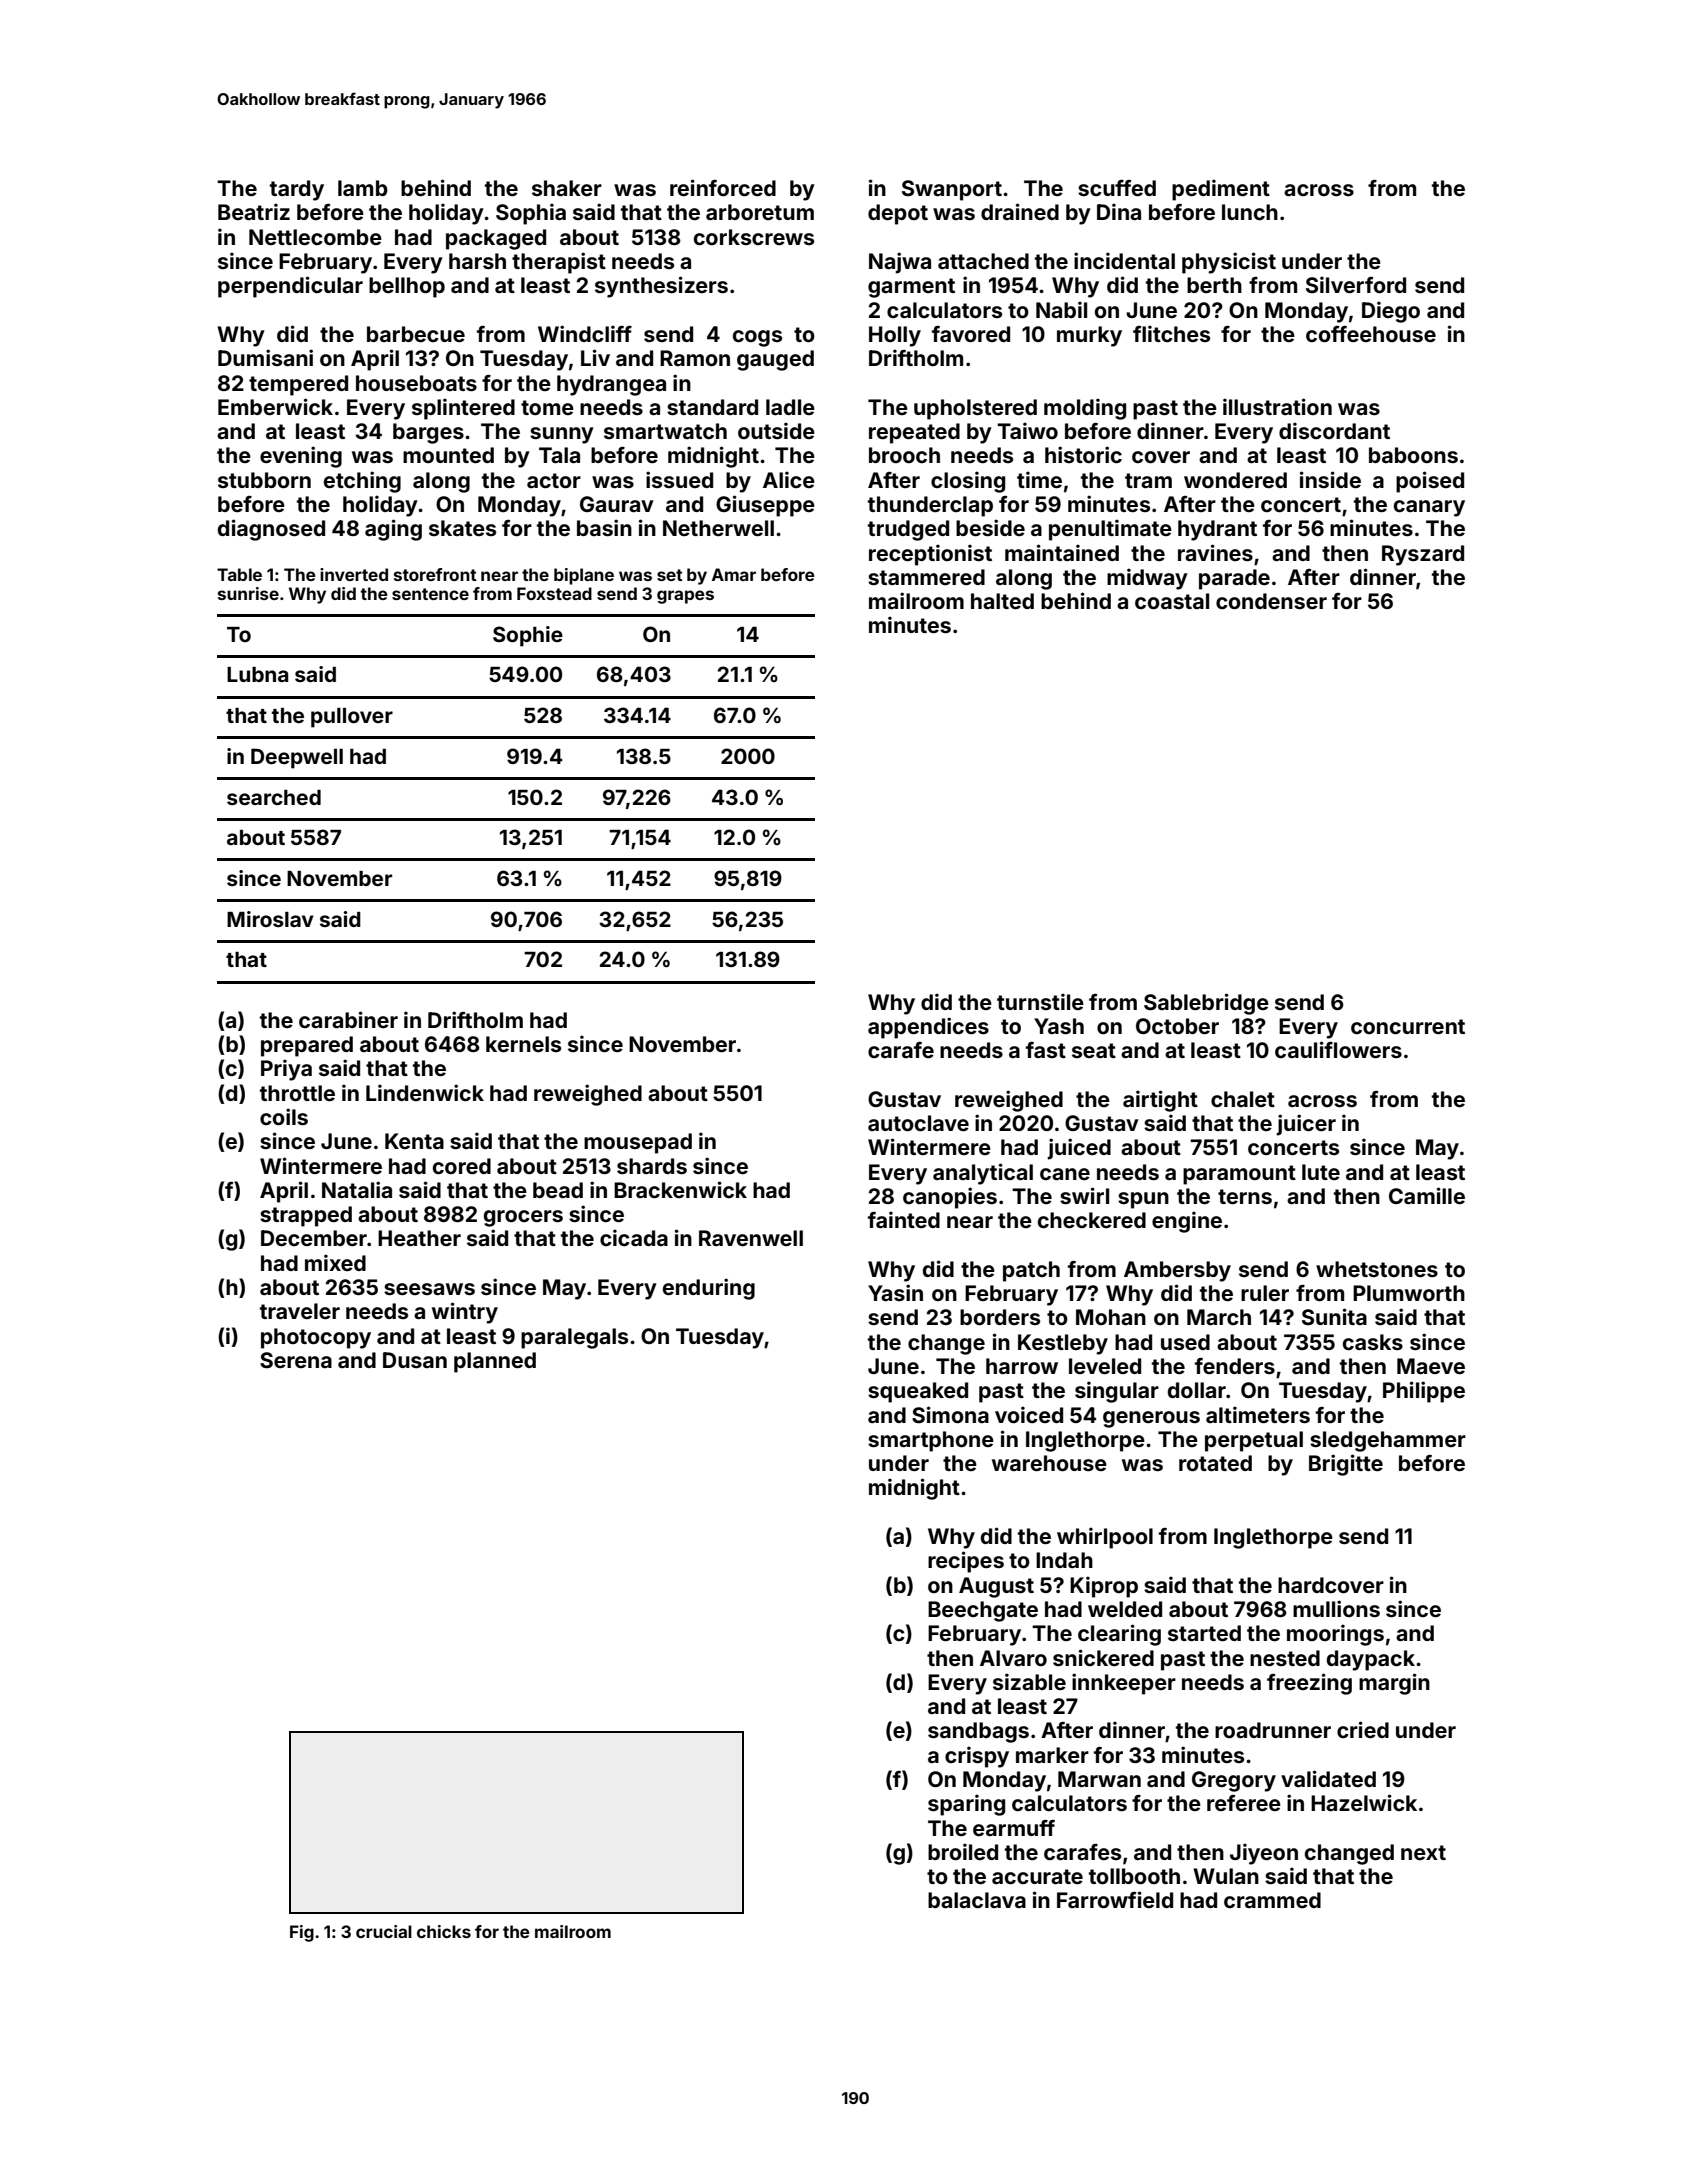 The width and height of the image is (1683, 2178). What do you see at coordinates (1214, 285) in the image?
I see `berth` at bounding box center [1214, 285].
